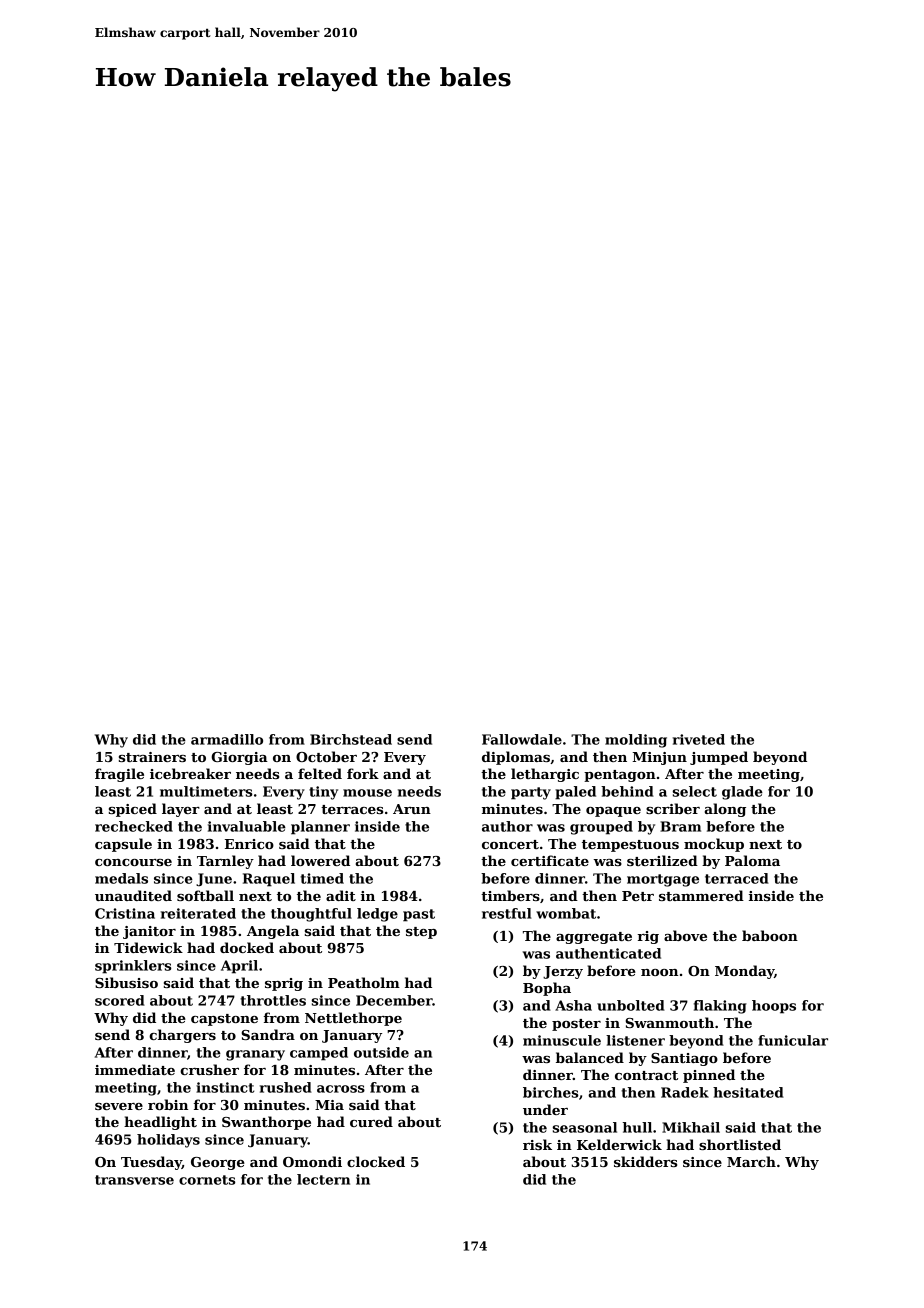 Image resolution: width=924 pixels, height=1308 pixels. I want to click on Birchstead, so click(351, 739).
